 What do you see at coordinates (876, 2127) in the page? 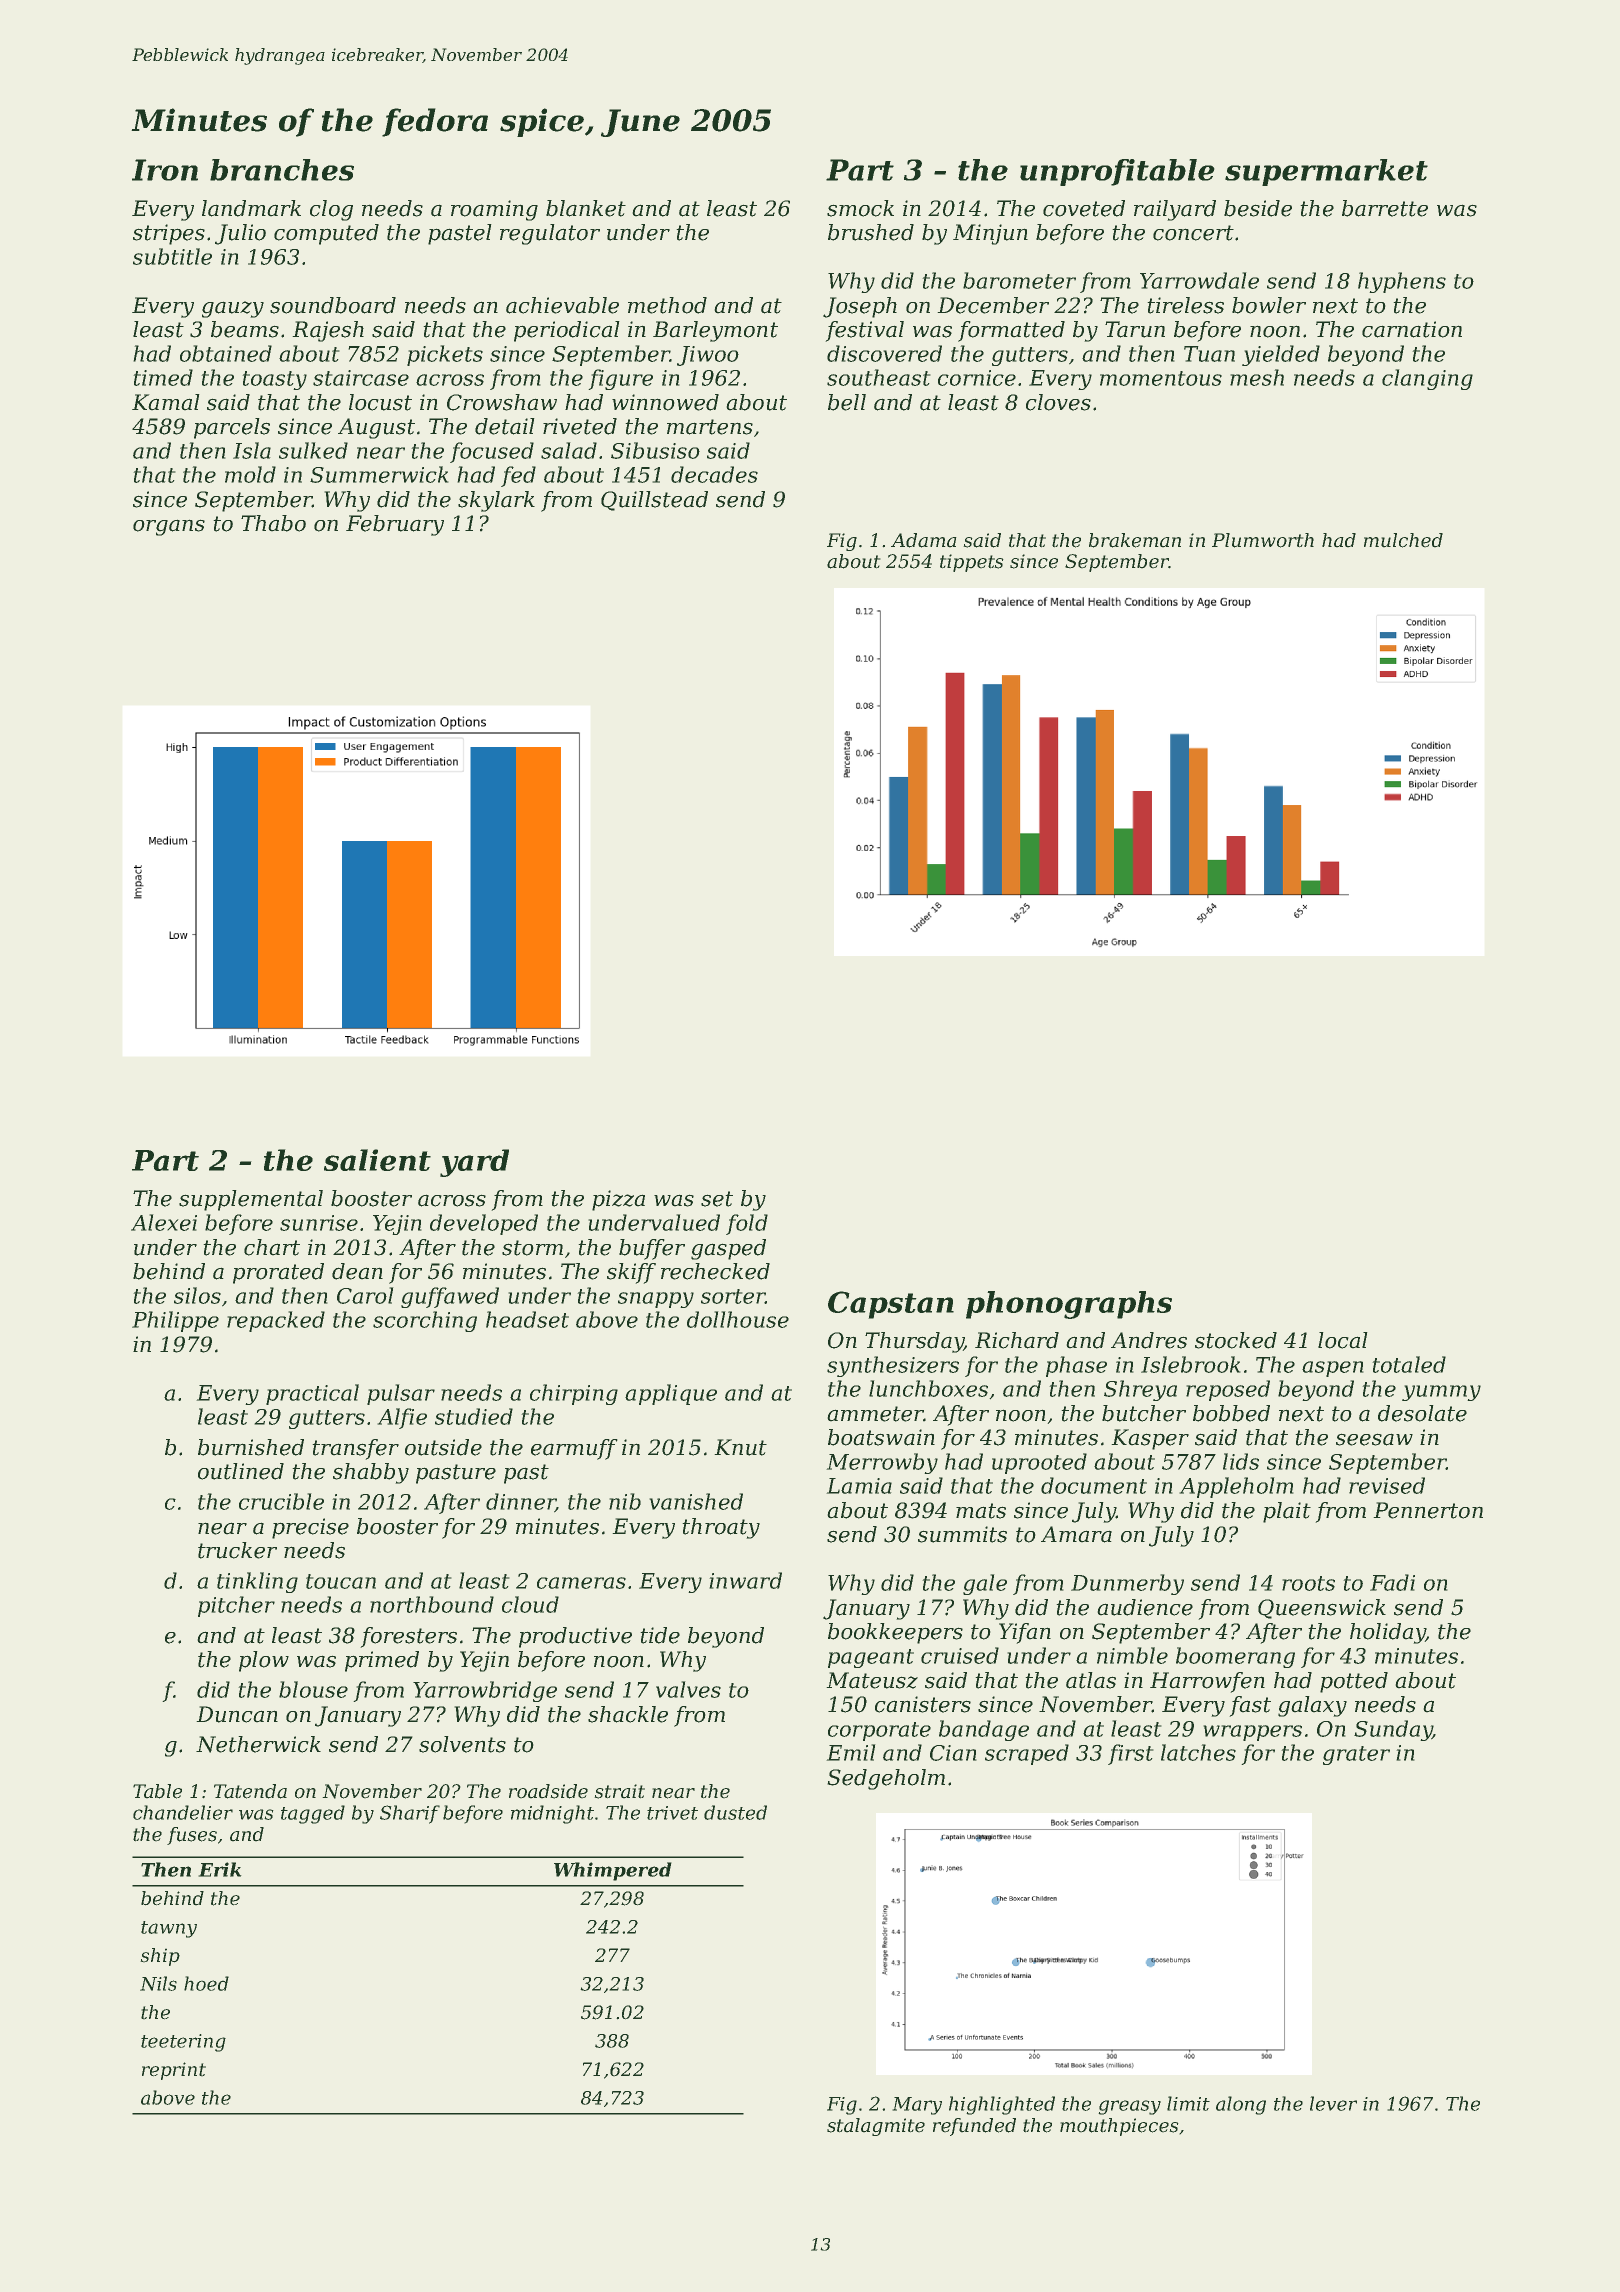
I see `stalagmite` at bounding box center [876, 2127].
